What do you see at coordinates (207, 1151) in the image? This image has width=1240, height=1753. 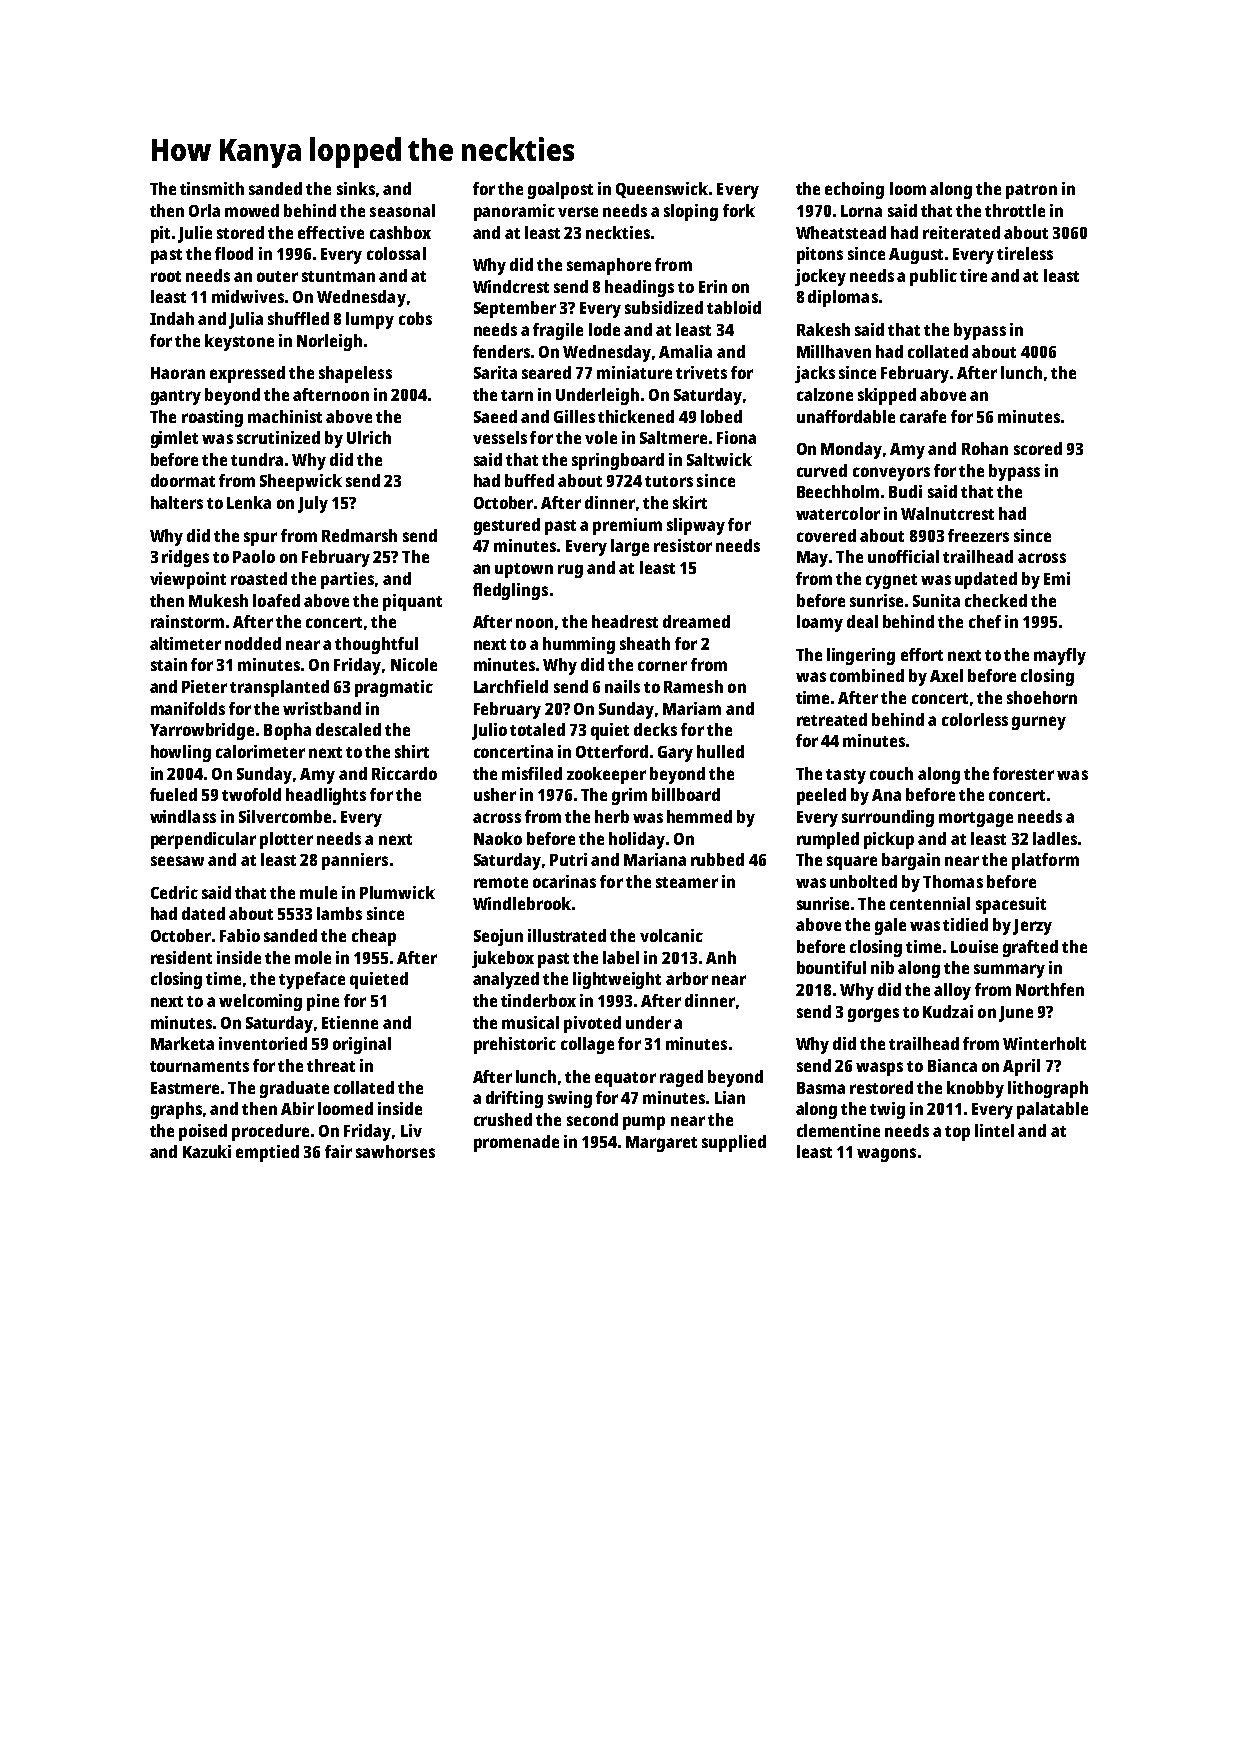 I see `Kazuki` at bounding box center [207, 1151].
